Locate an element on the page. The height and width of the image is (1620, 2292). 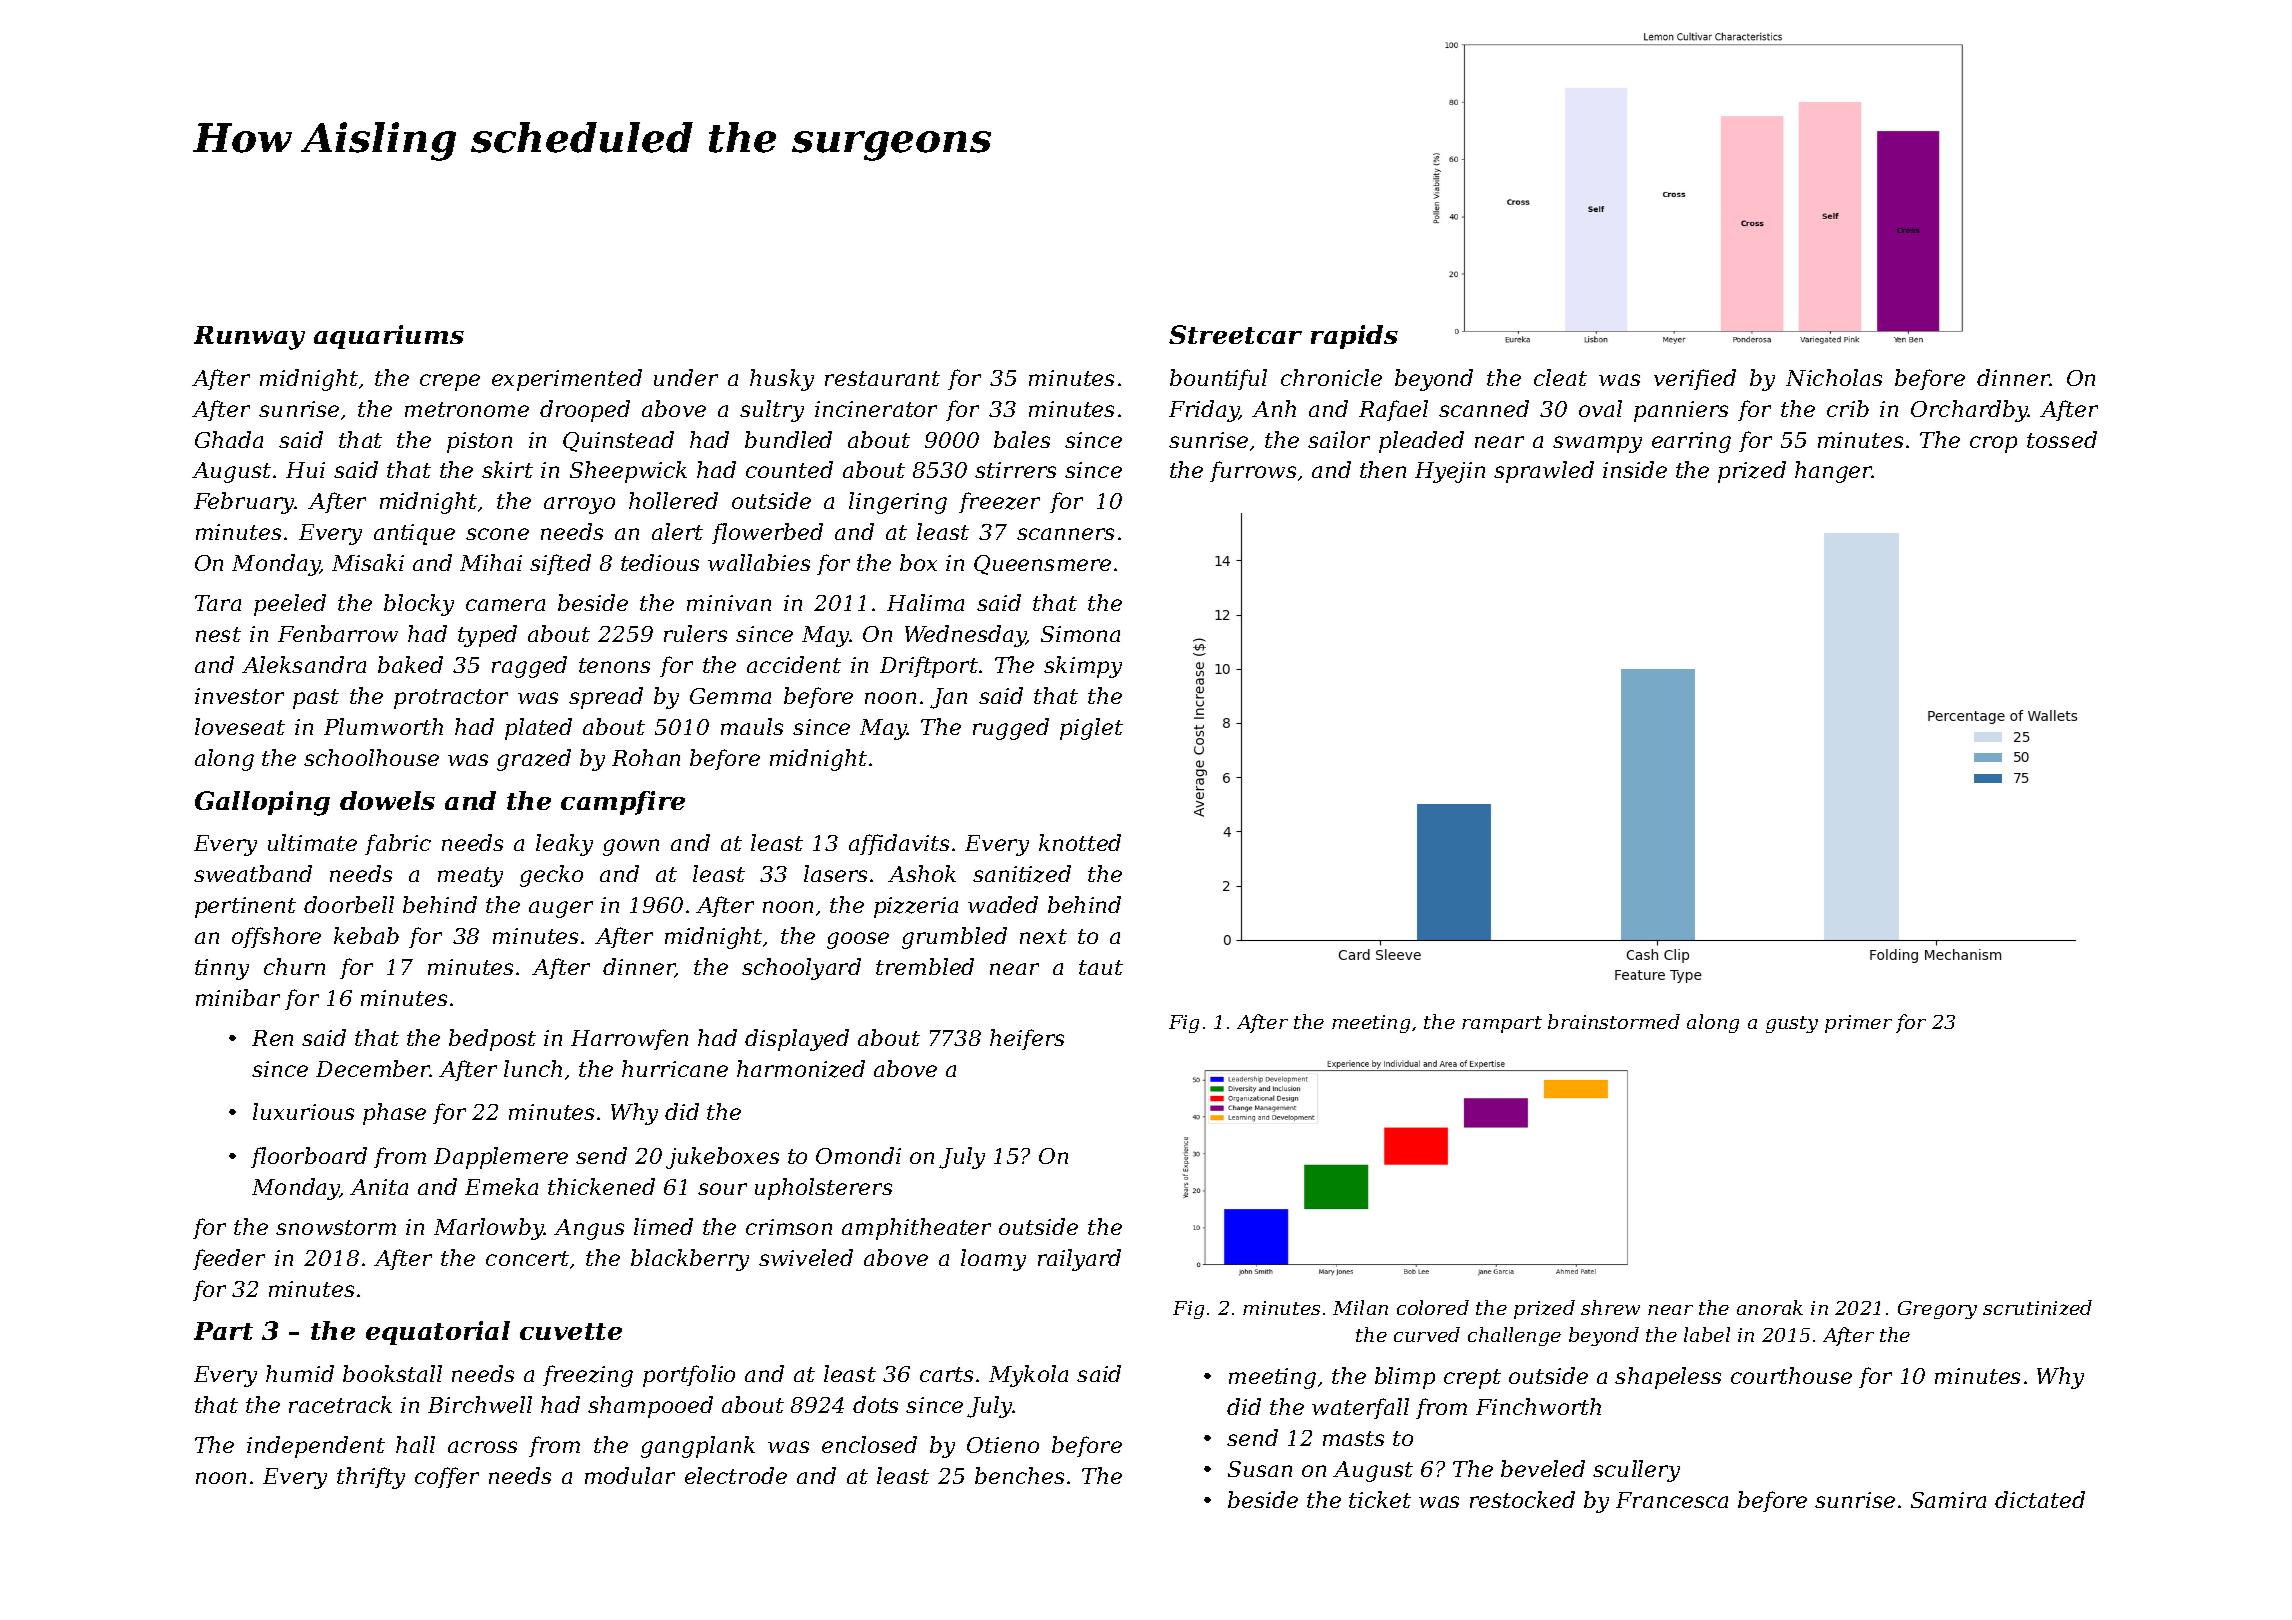
Streetcar is located at coordinates (1235, 334).
